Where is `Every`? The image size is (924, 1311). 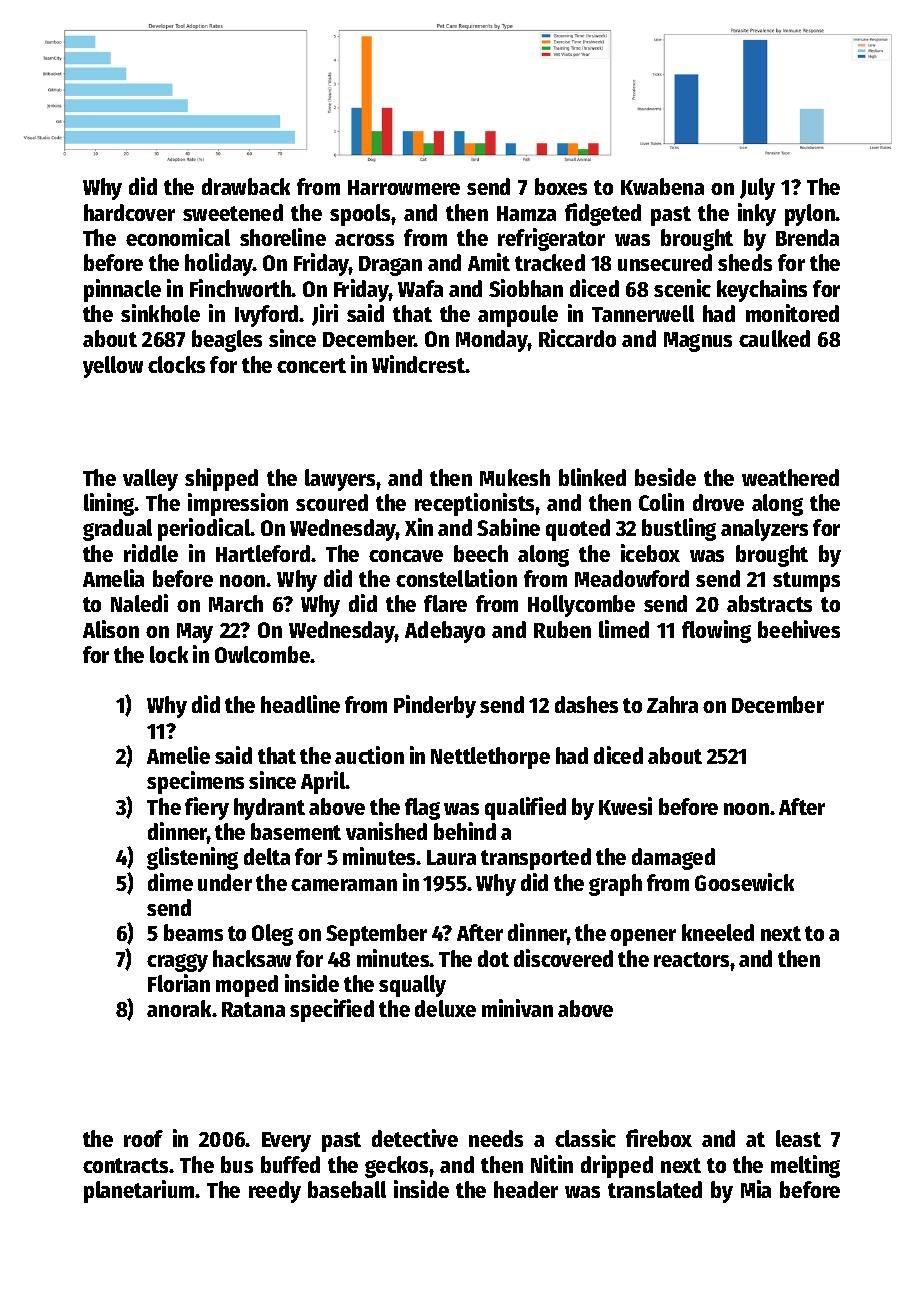 Every is located at coordinates (286, 1142).
